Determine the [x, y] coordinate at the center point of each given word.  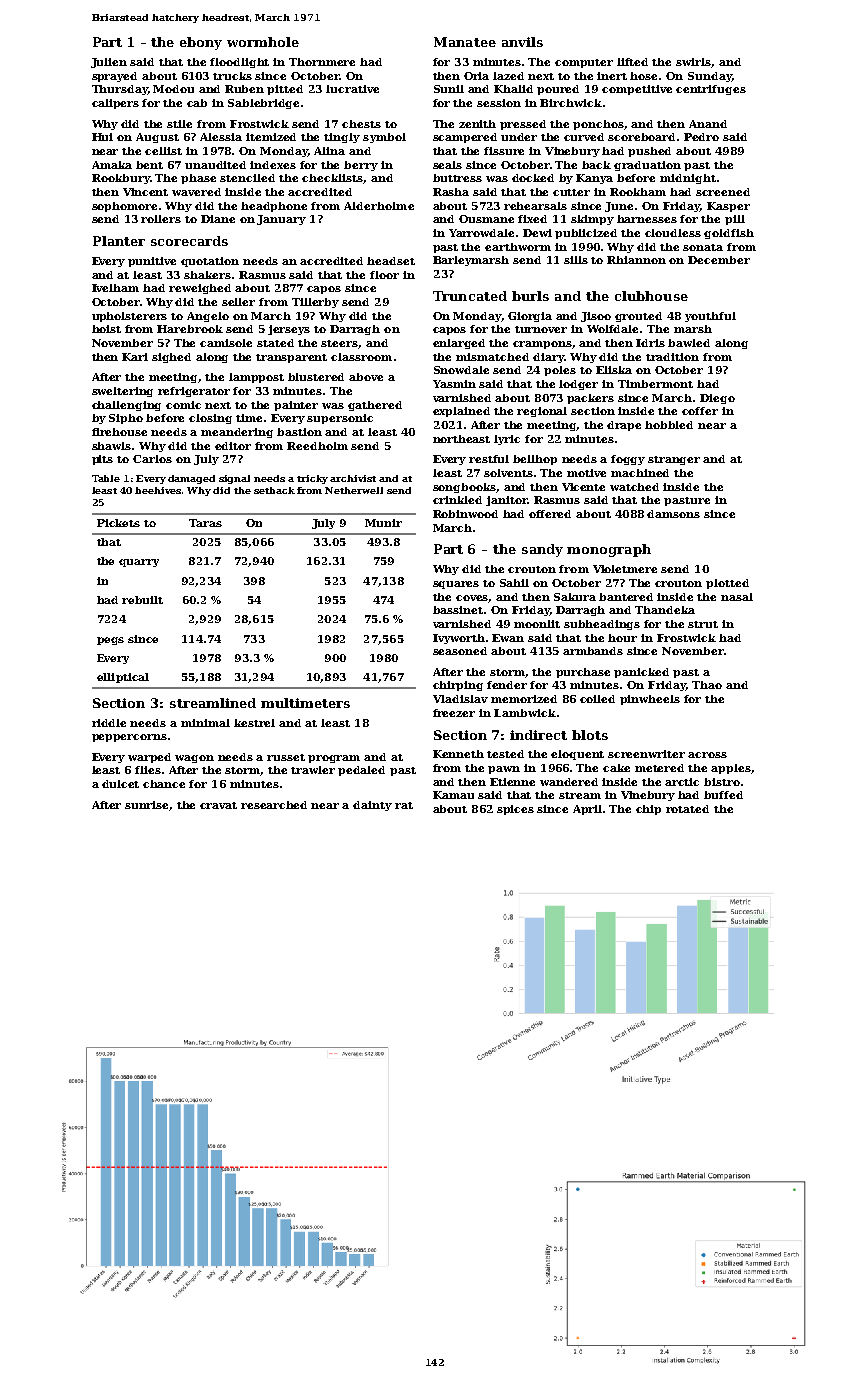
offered [550, 514]
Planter [119, 241]
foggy [628, 460]
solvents [508, 473]
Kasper [728, 207]
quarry [139, 563]
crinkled [457, 500]
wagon [194, 759]
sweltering [122, 392]
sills [576, 260]
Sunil [449, 89]
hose [643, 76]
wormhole [263, 42]
